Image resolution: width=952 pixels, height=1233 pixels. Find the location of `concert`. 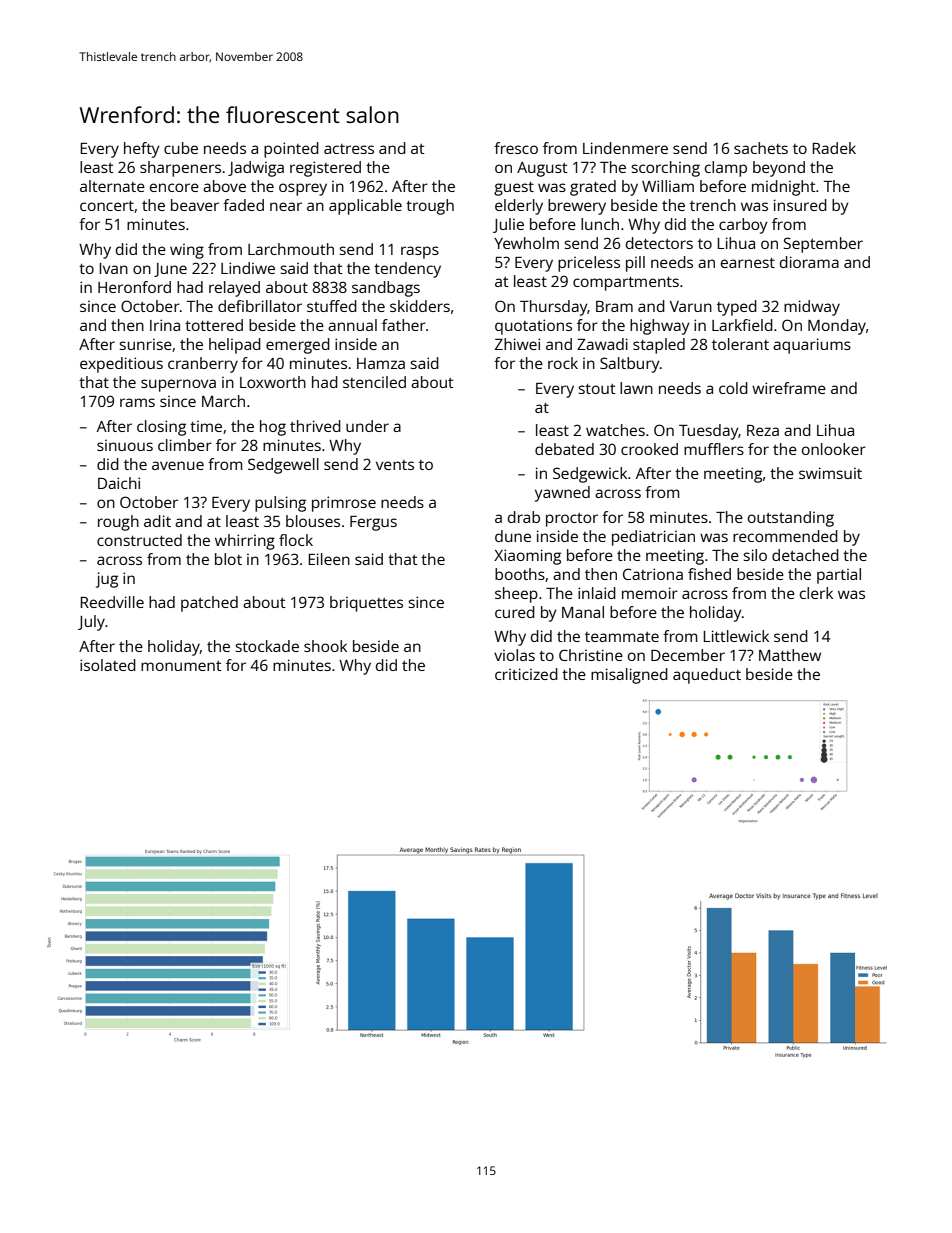

concert is located at coordinates (107, 206).
